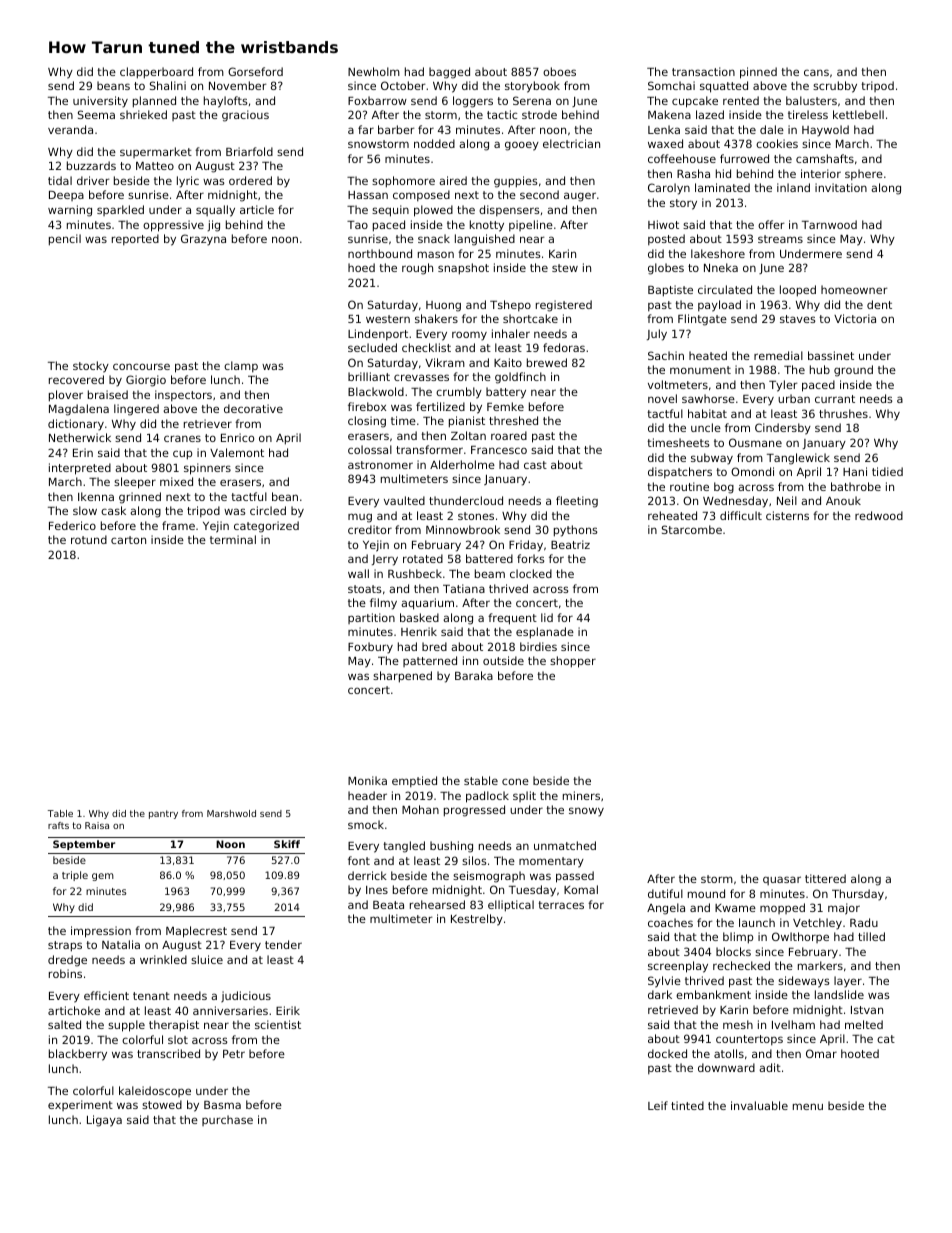 The width and height of the screenshot is (952, 1233). I want to click on basked, so click(419, 617).
